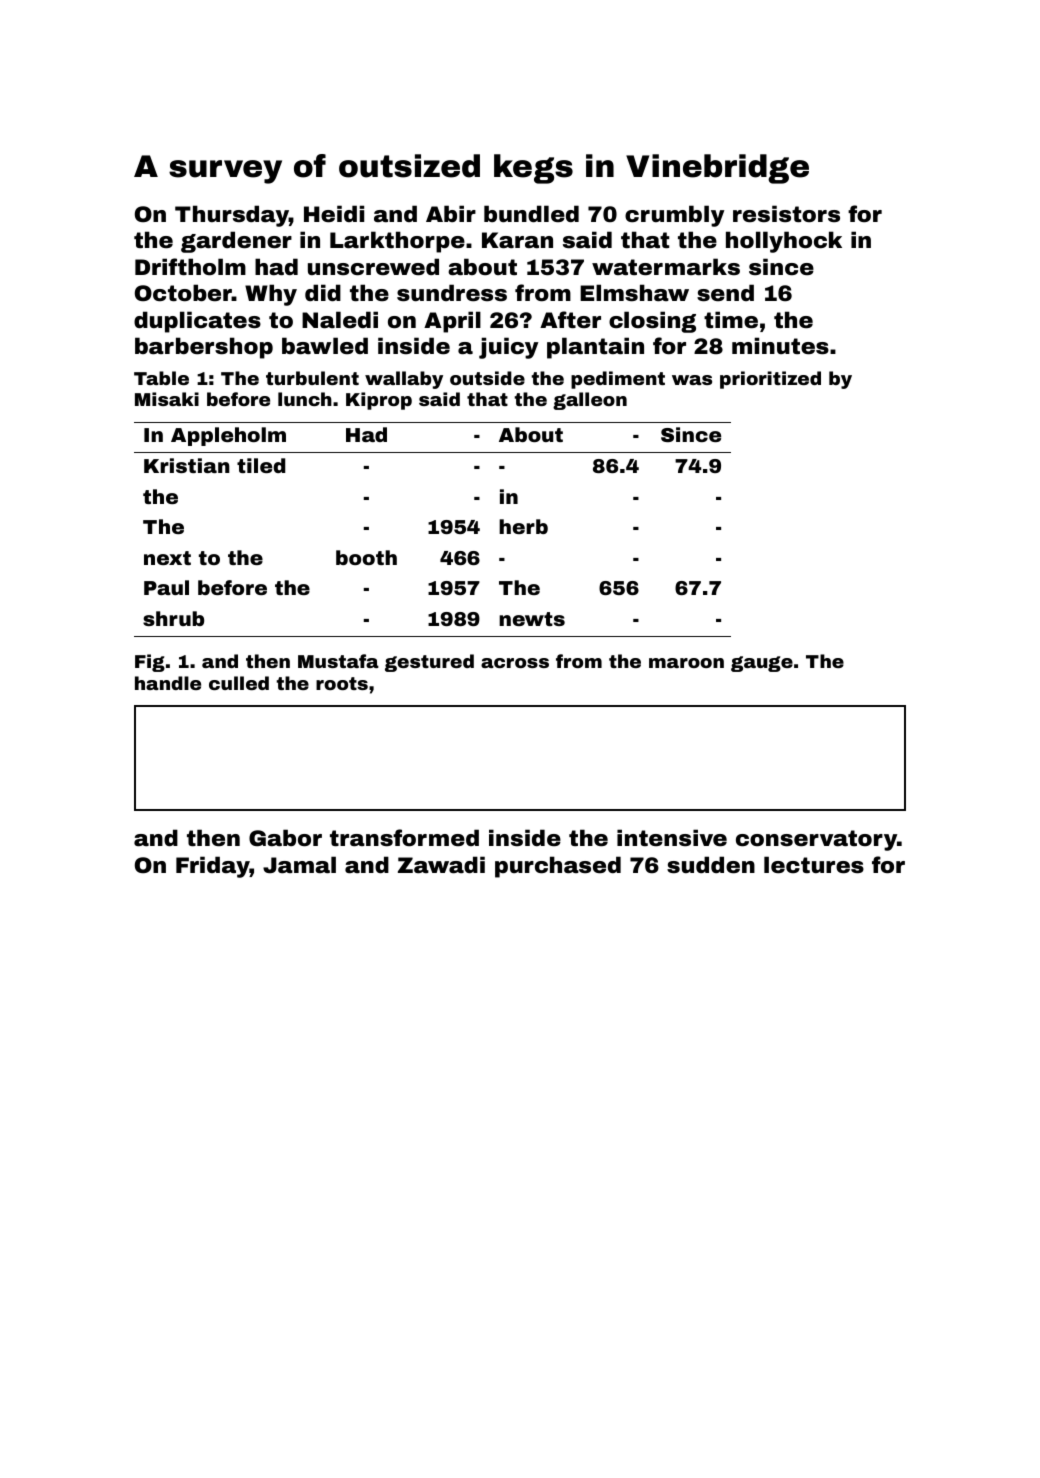  Describe the element at coordinates (686, 663) in the screenshot. I see `maroon` at that location.
